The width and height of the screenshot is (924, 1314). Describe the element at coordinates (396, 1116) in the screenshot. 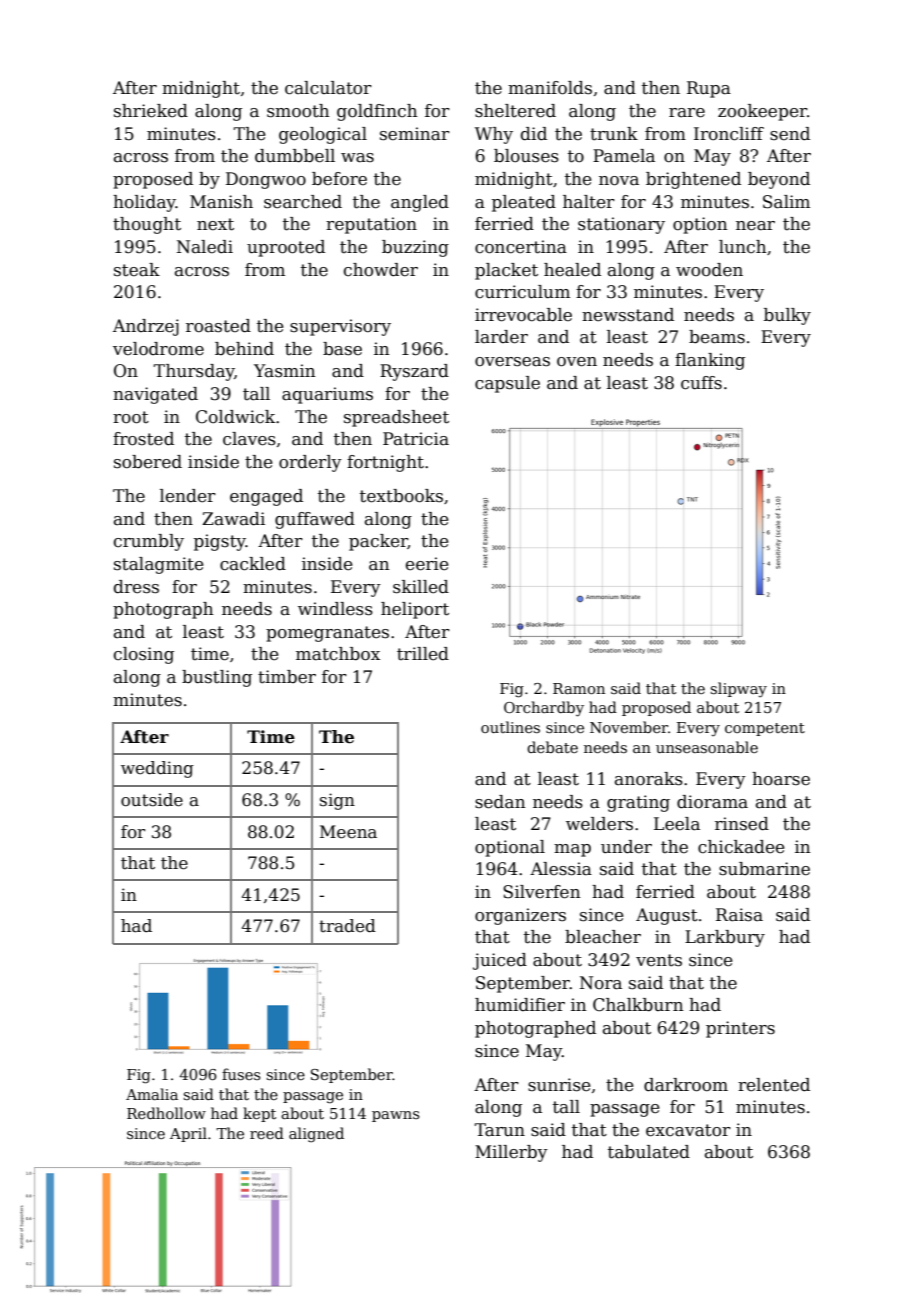

I see `pawns` at that location.
